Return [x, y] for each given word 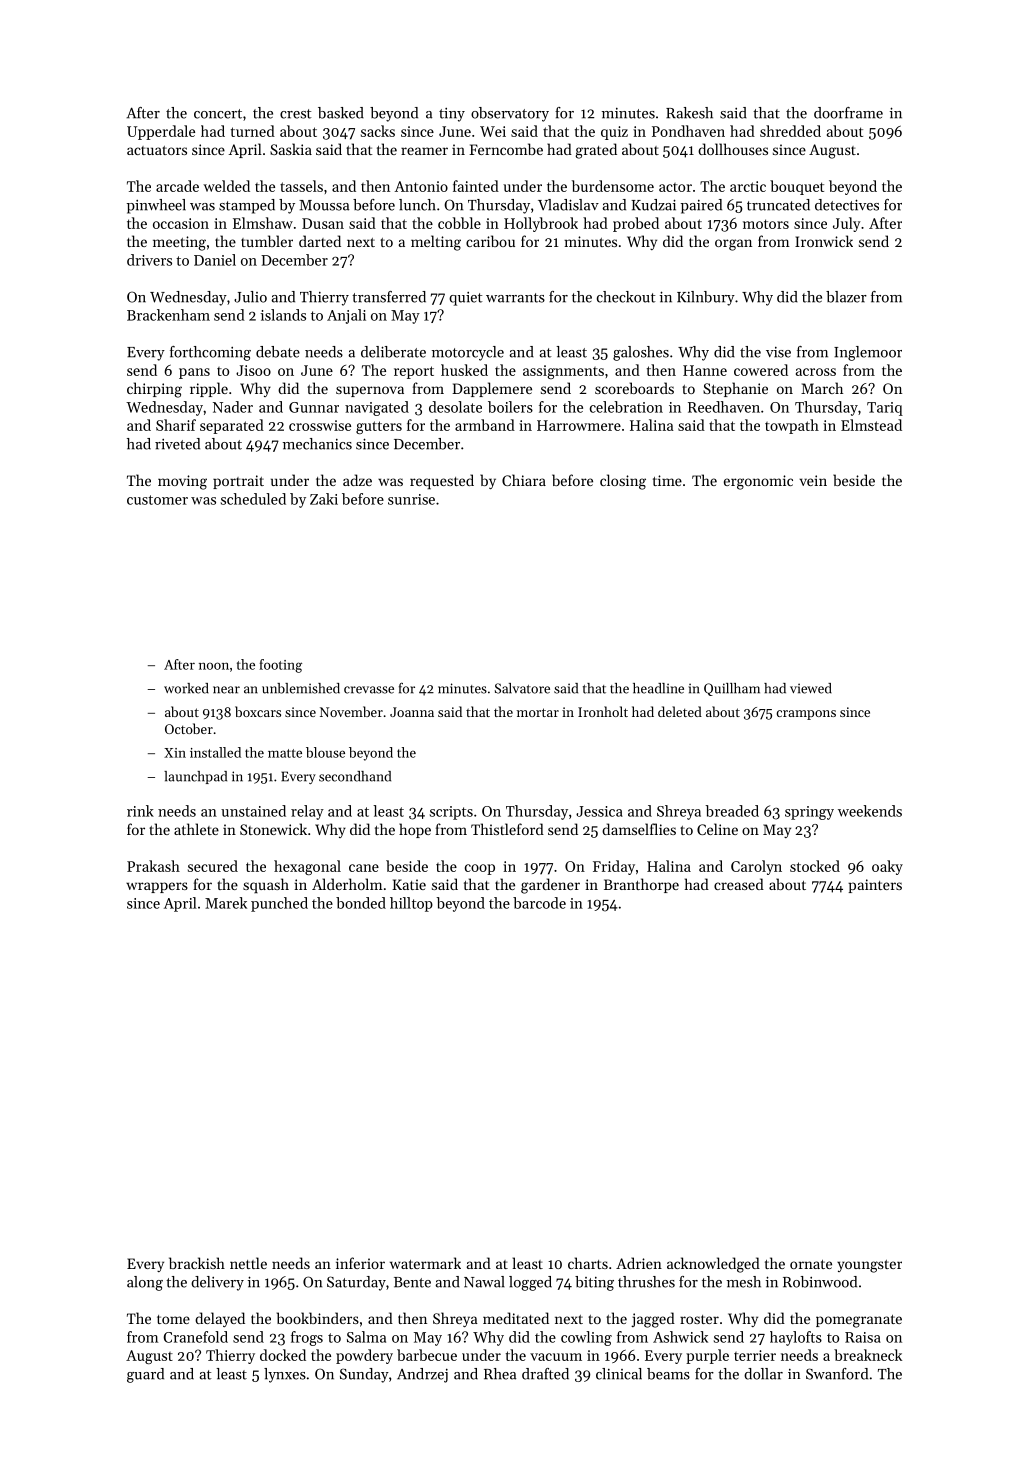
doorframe [848, 113]
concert [218, 114]
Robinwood [820, 1282]
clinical [619, 1374]
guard [145, 1375]
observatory [510, 114]
